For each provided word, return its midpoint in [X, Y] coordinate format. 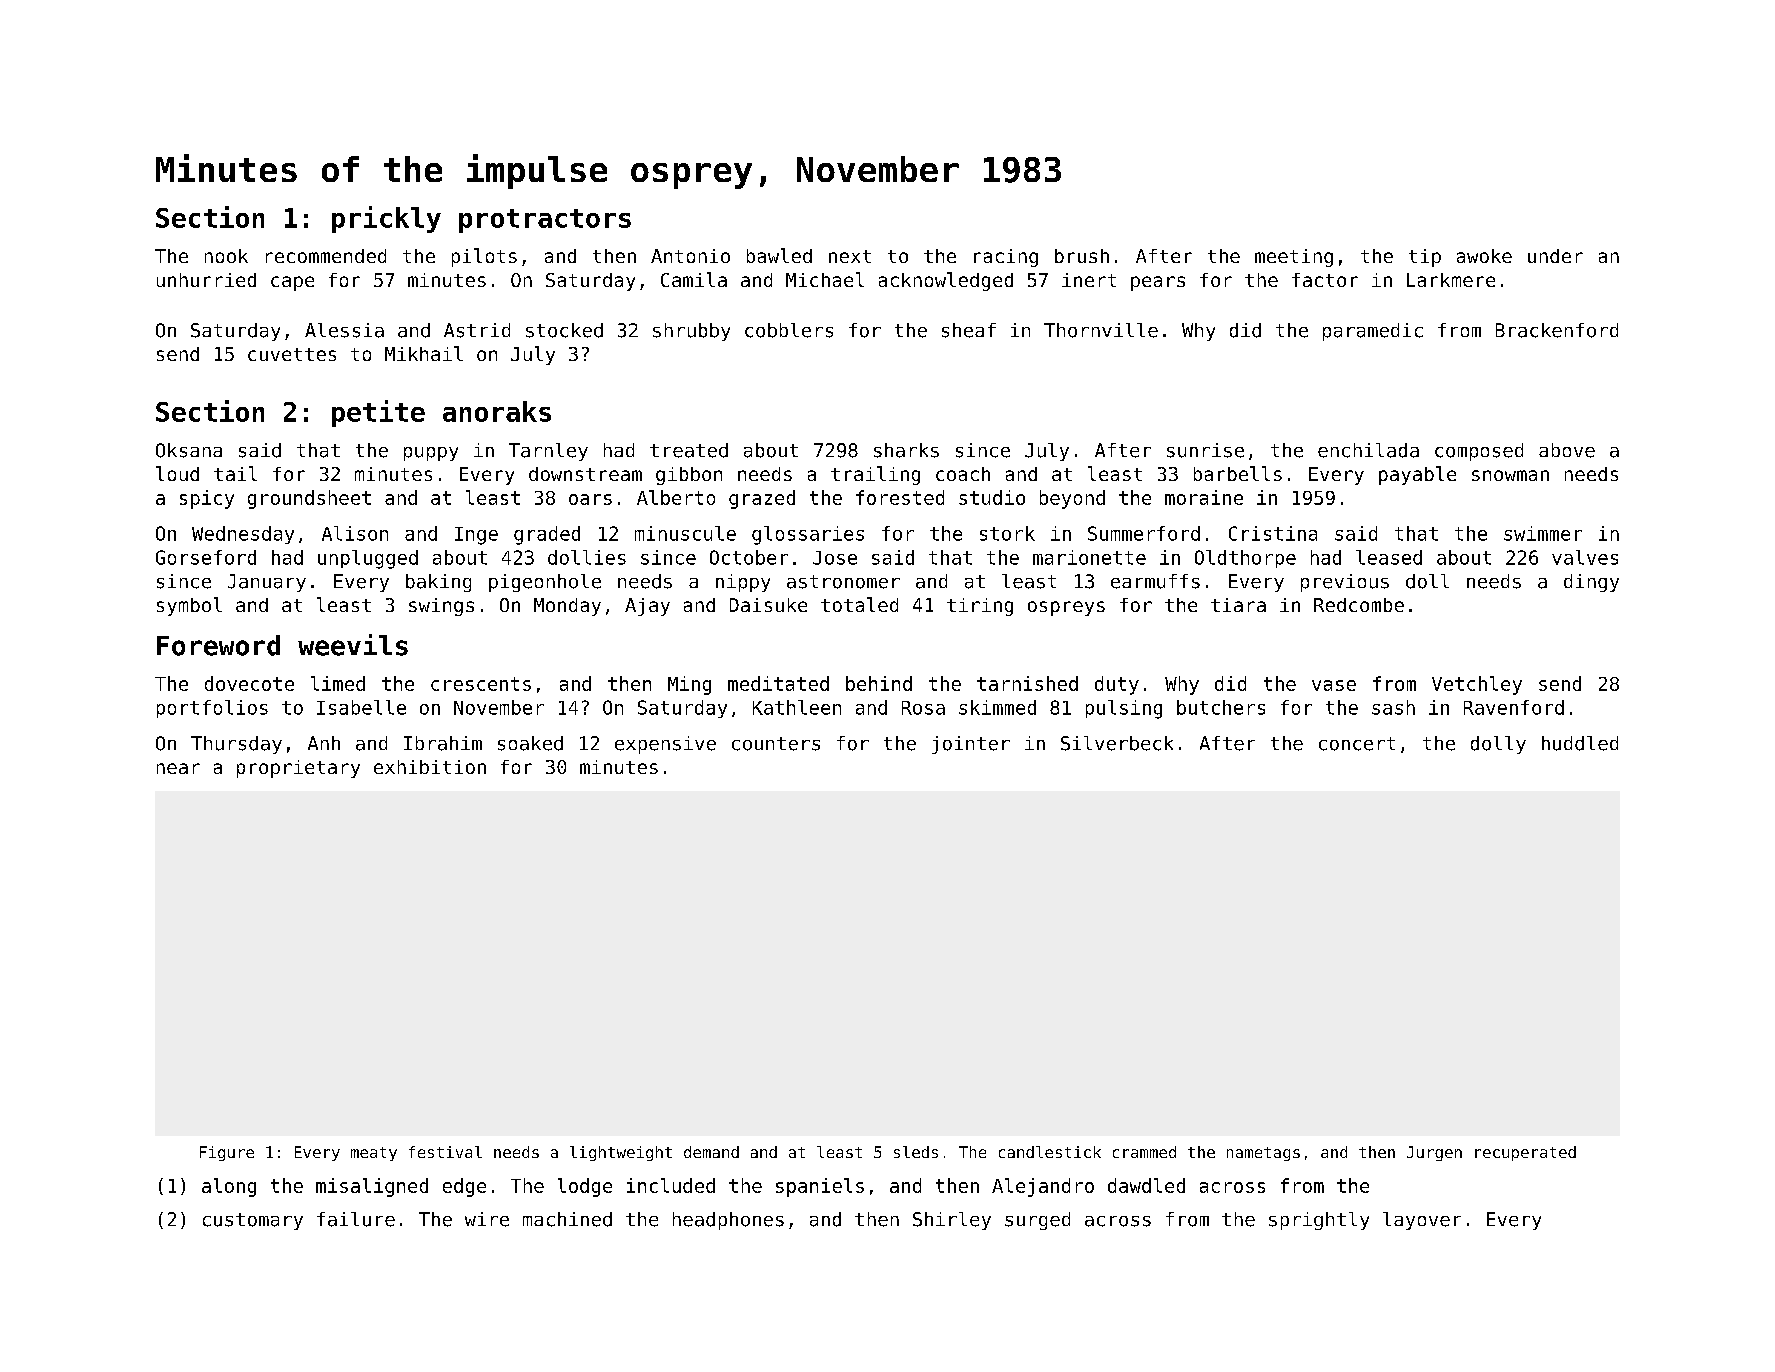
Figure [227, 1153]
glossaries [808, 535]
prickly [386, 219]
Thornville [1101, 330]
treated [689, 450]
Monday [567, 607]
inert [1089, 280]
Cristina [1273, 533]
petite [378, 413]
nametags [1263, 1154]
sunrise [1205, 450]
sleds [916, 1152]
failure [356, 1219]
